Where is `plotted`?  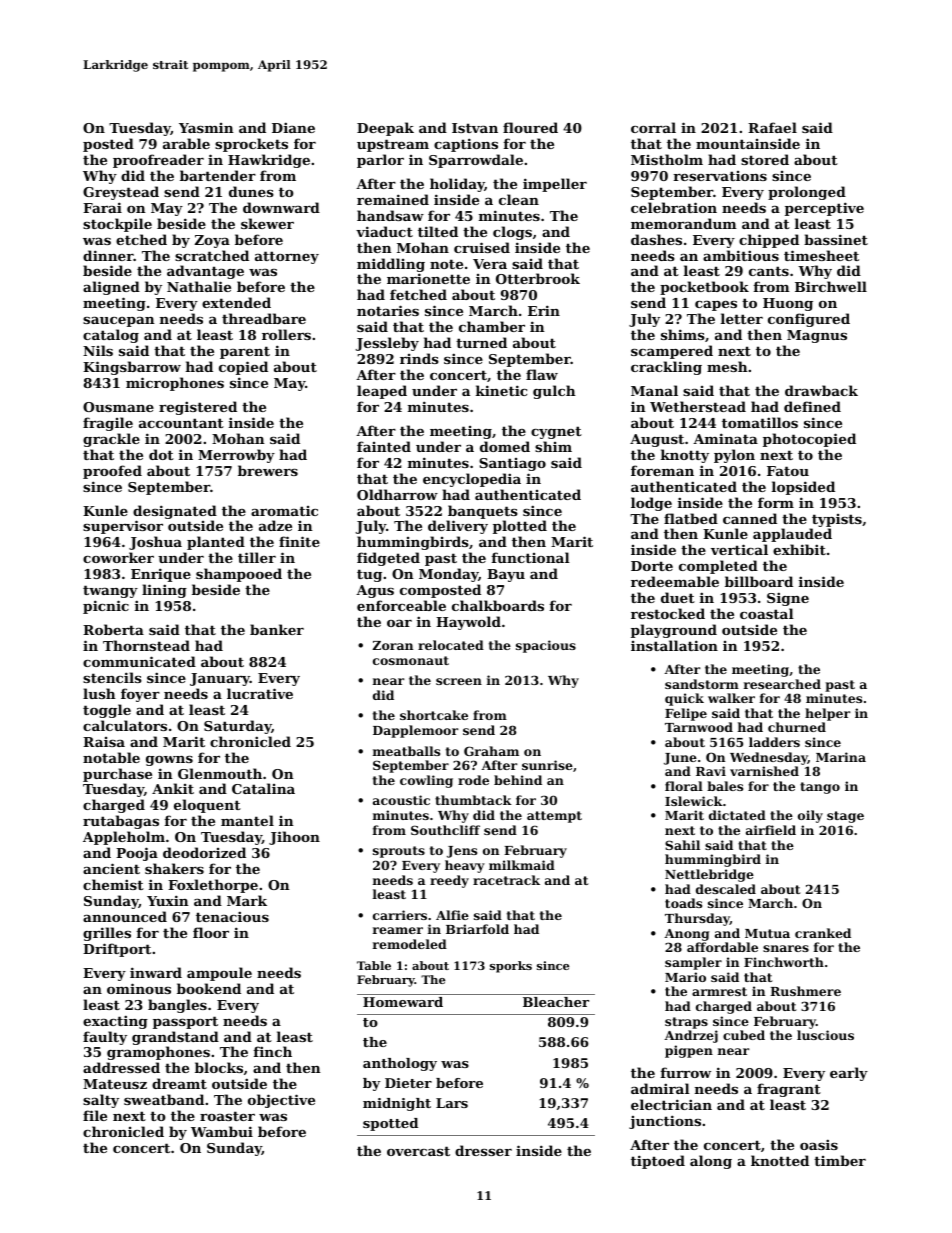
plotted is located at coordinates (520, 527).
